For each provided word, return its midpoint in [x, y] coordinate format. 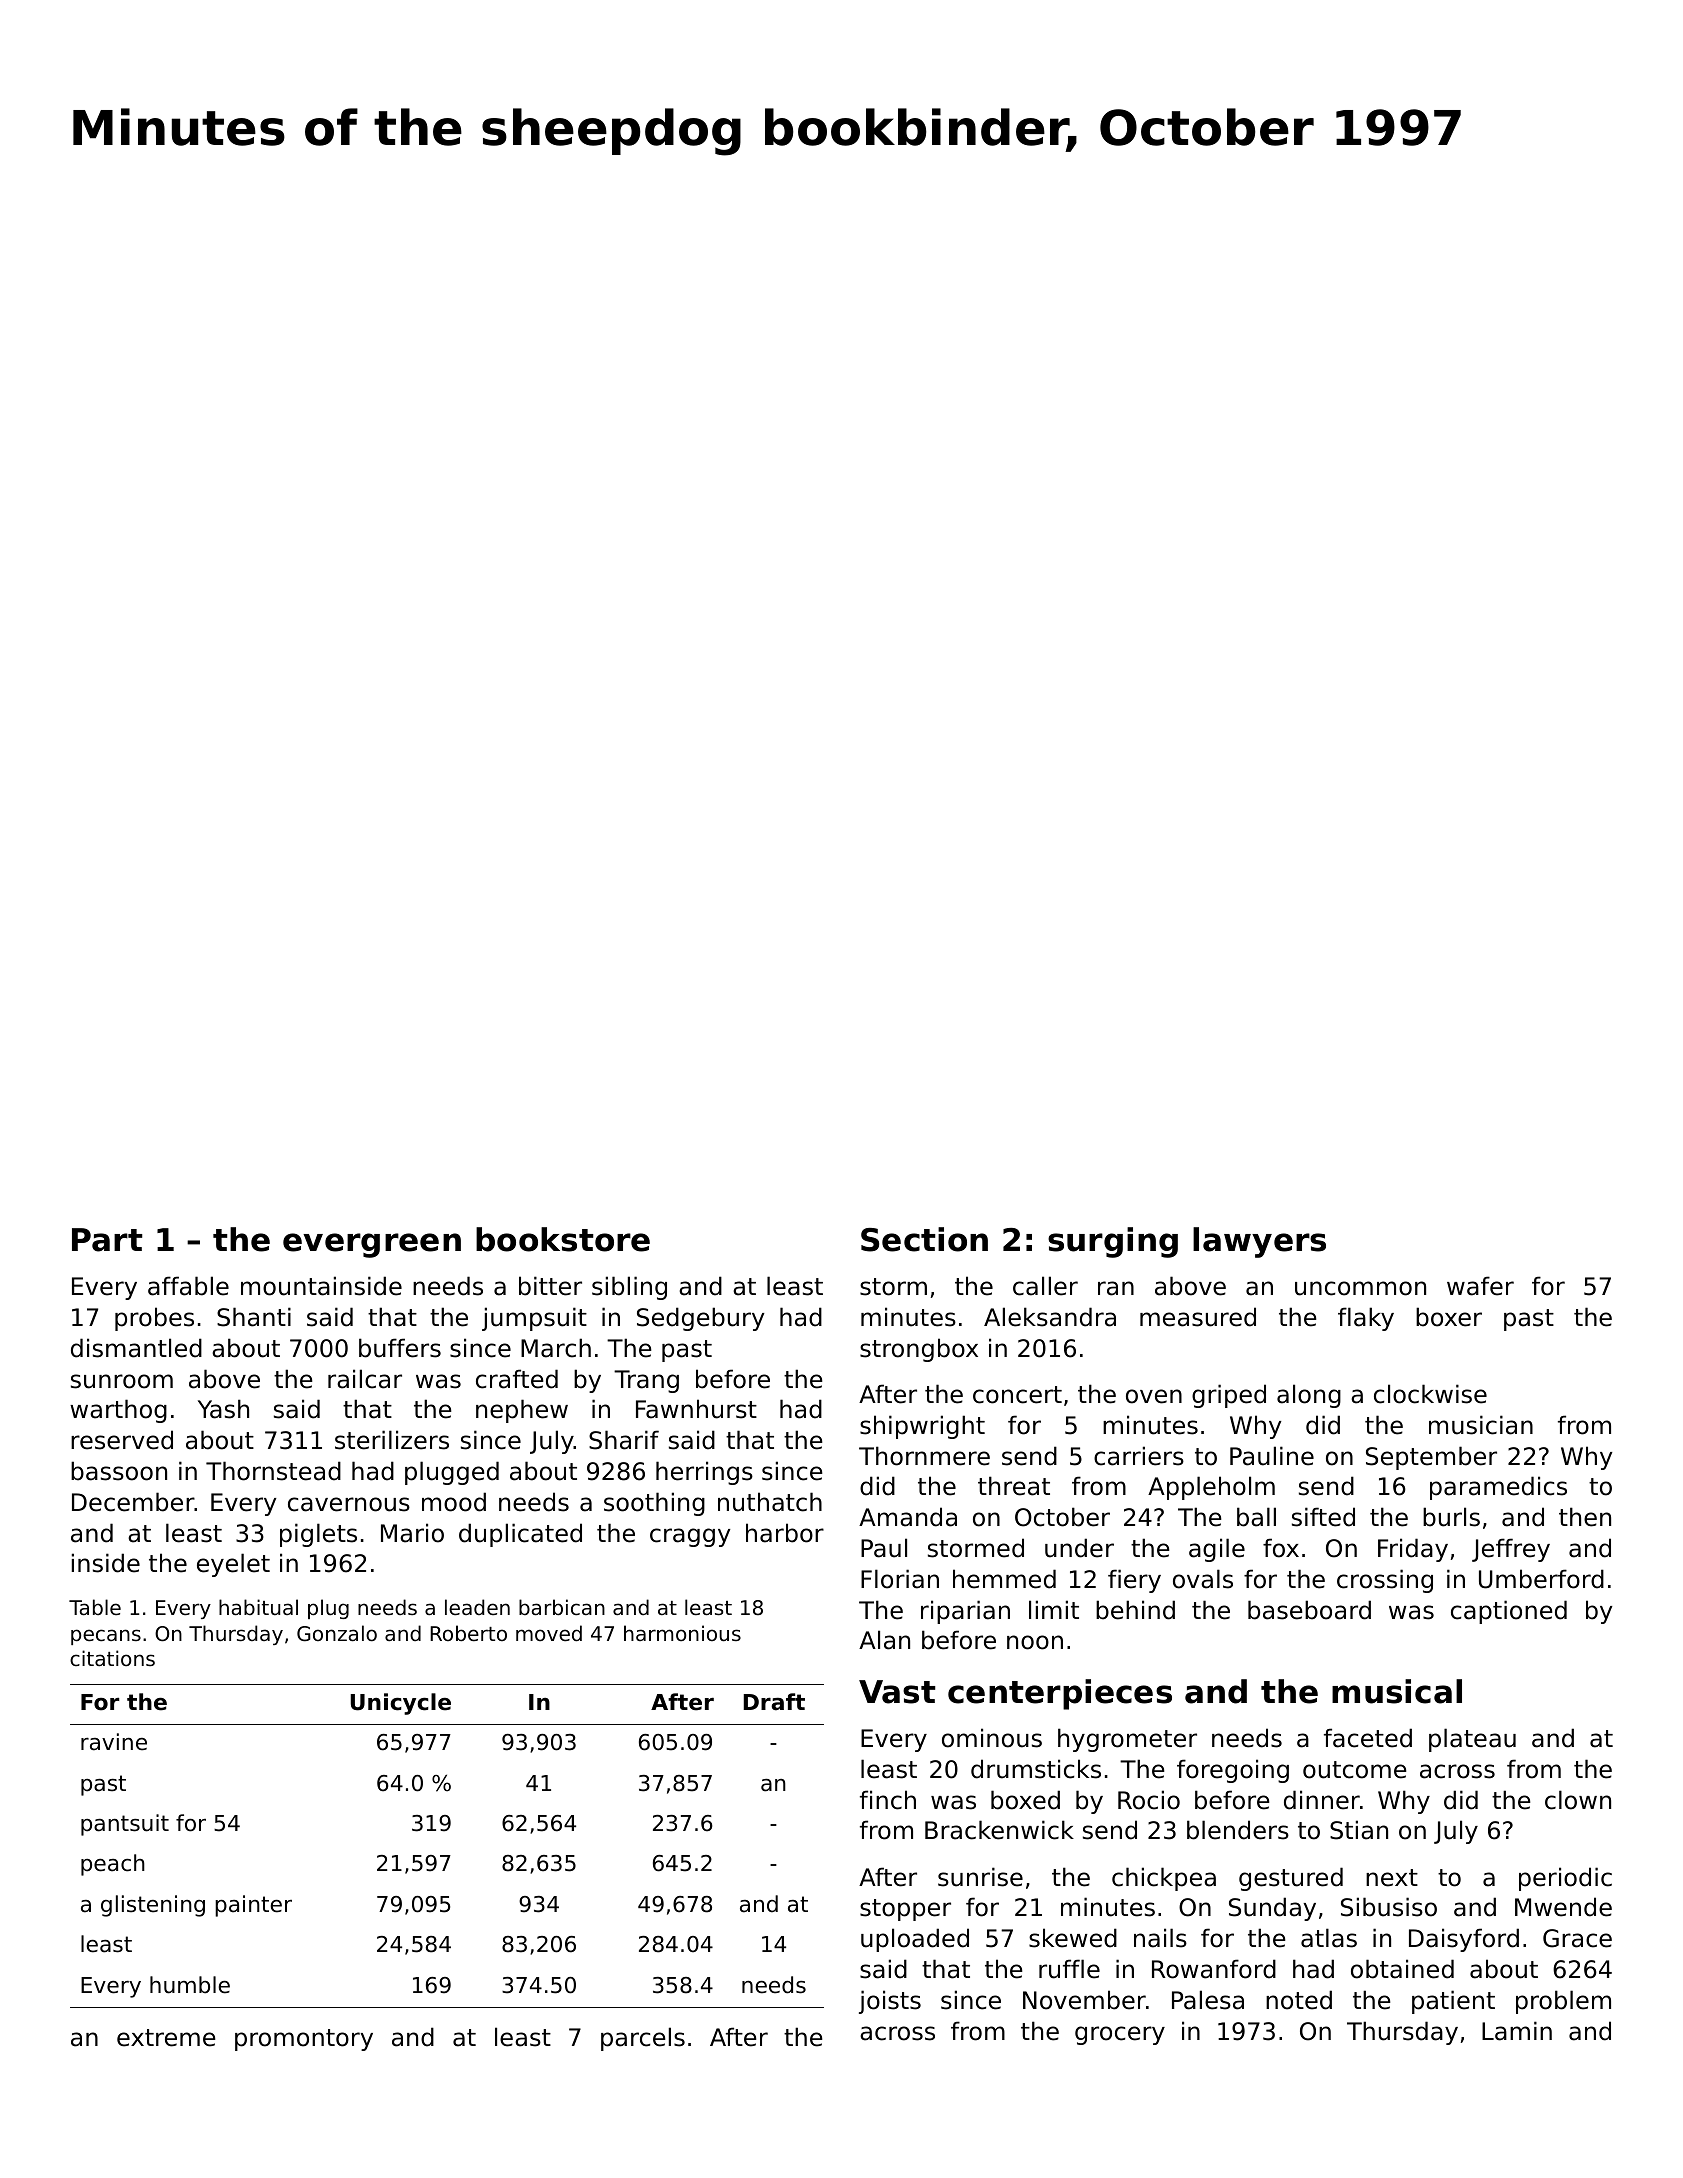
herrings [704, 1473]
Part [107, 1240]
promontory [304, 2040]
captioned [1509, 1612]
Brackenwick [999, 1830]
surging [1113, 1242]
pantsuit [125, 1825]
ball [1256, 1517]
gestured [1291, 1879]
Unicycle [400, 1704]
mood [454, 1502]
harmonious [682, 1633]
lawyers [1259, 1242]
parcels [643, 2039]
